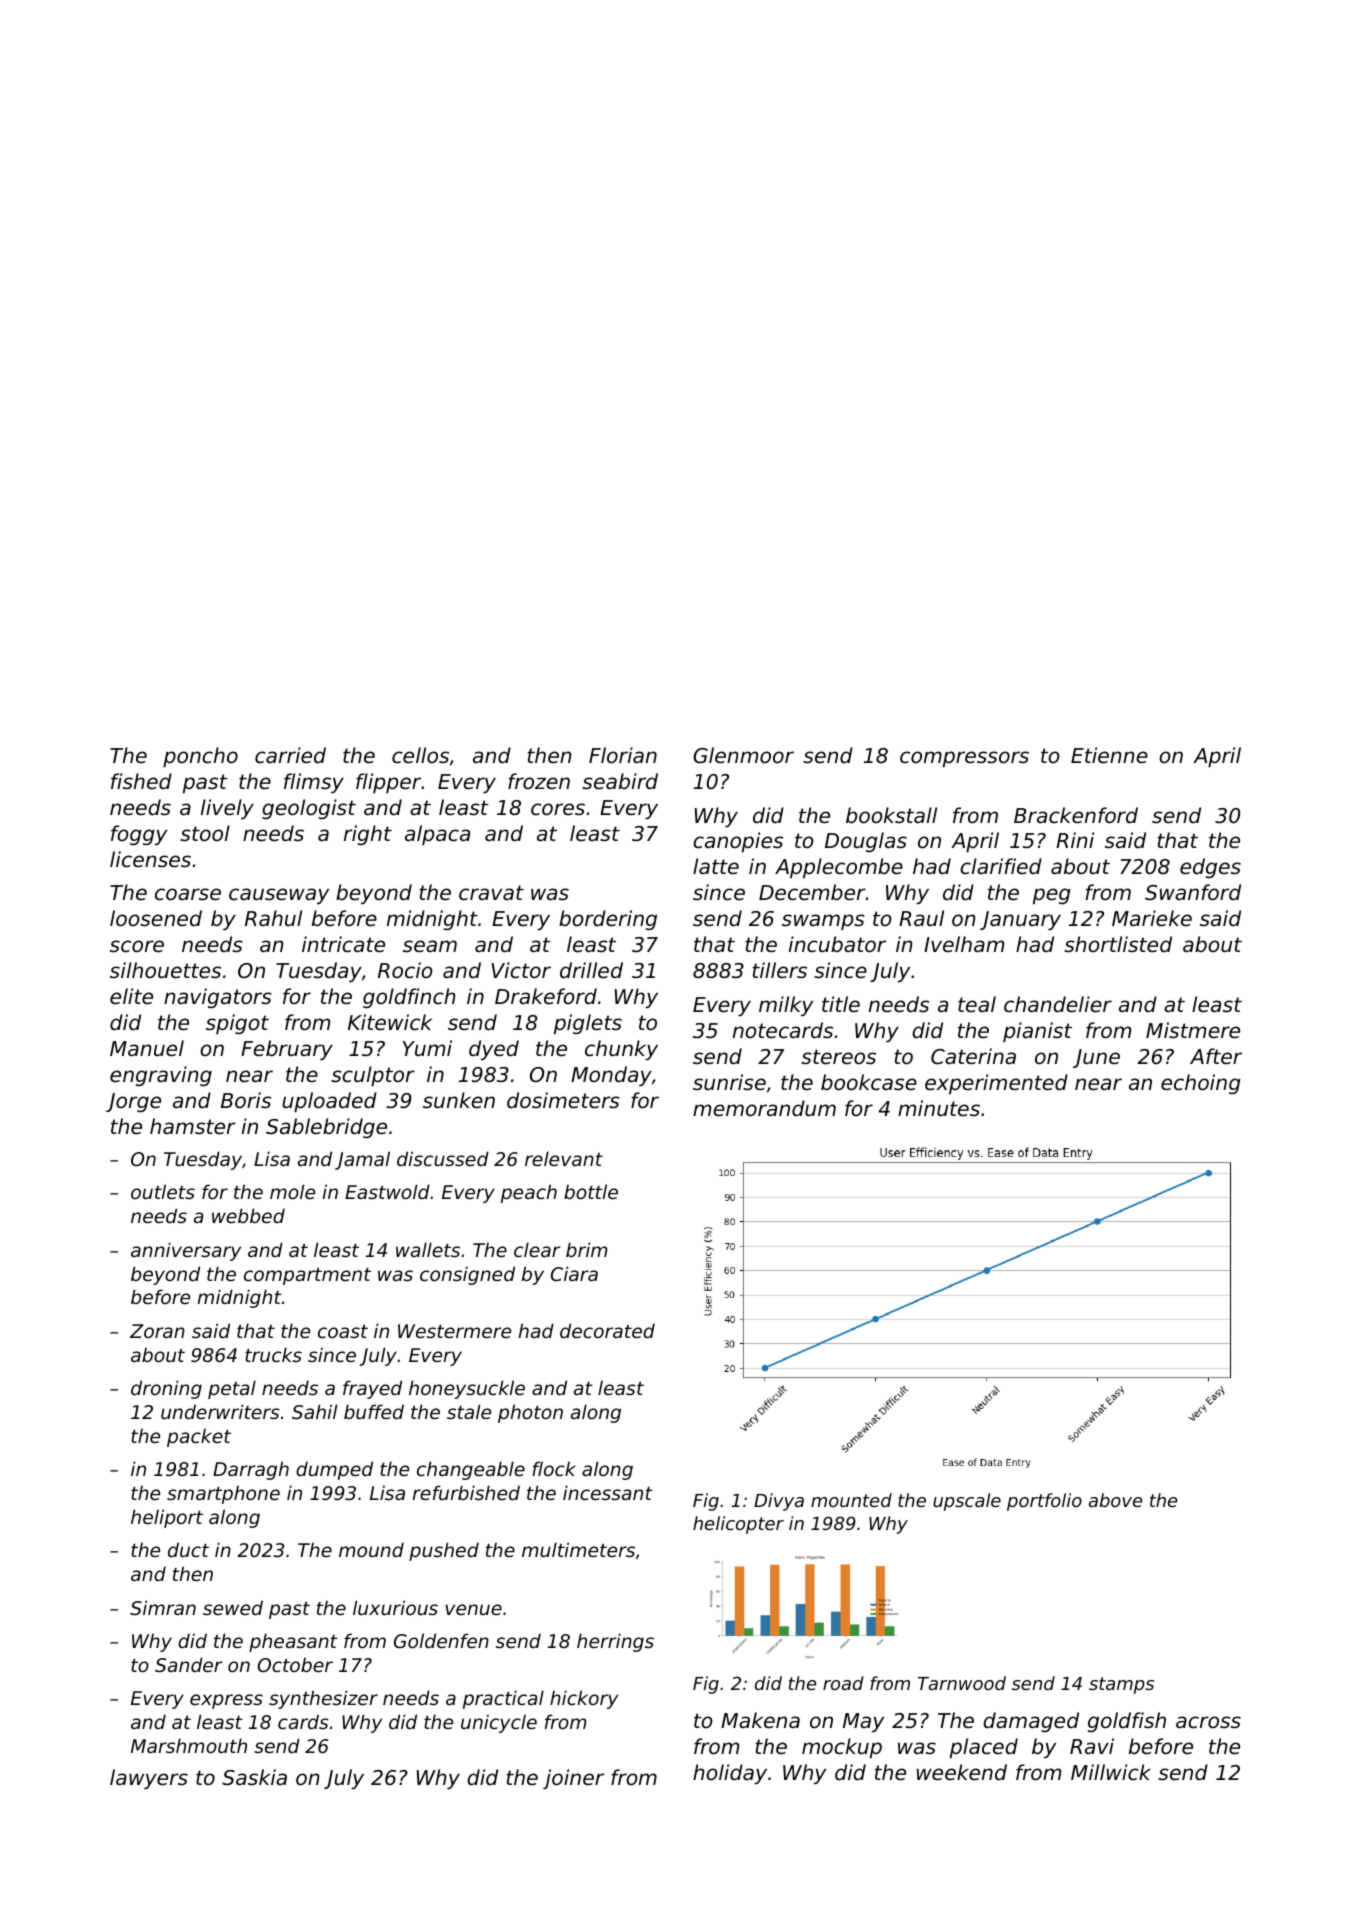 The image size is (1351, 1911). What do you see at coordinates (738, 842) in the image?
I see `canopies` at bounding box center [738, 842].
